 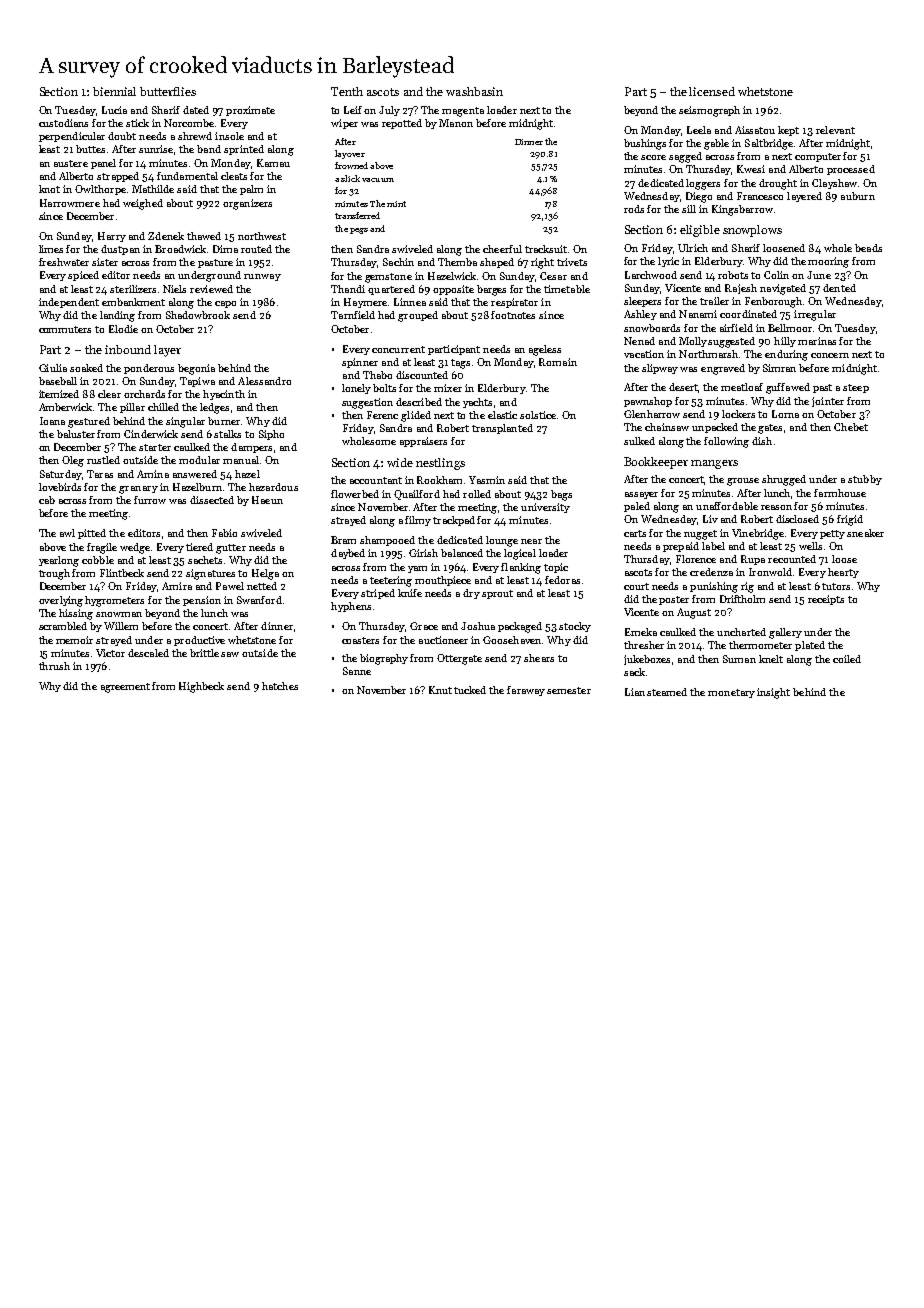 I want to click on accountant, so click(x=376, y=480).
